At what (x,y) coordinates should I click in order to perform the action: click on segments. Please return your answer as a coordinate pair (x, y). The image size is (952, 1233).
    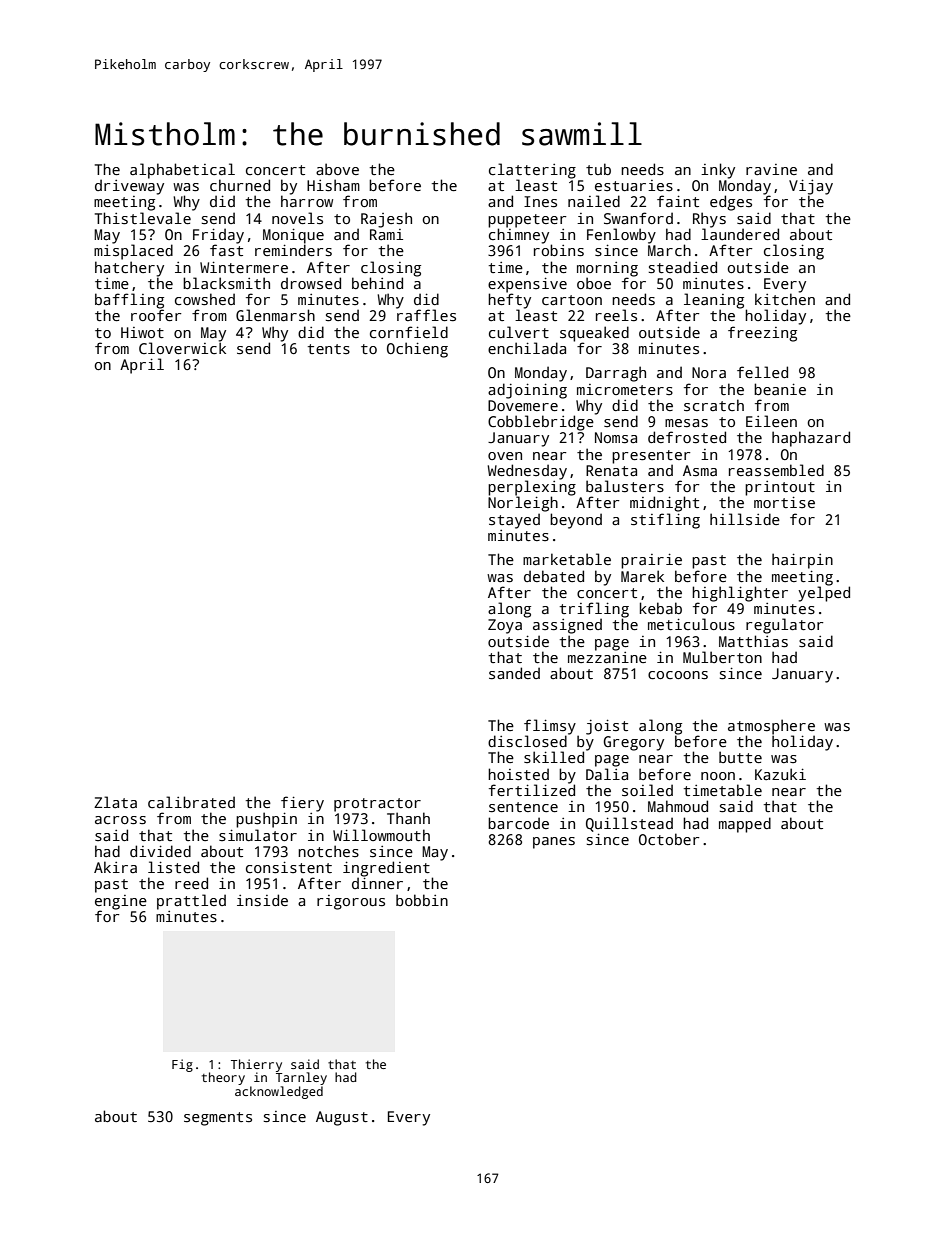
    Looking at the image, I should click on (218, 1119).
